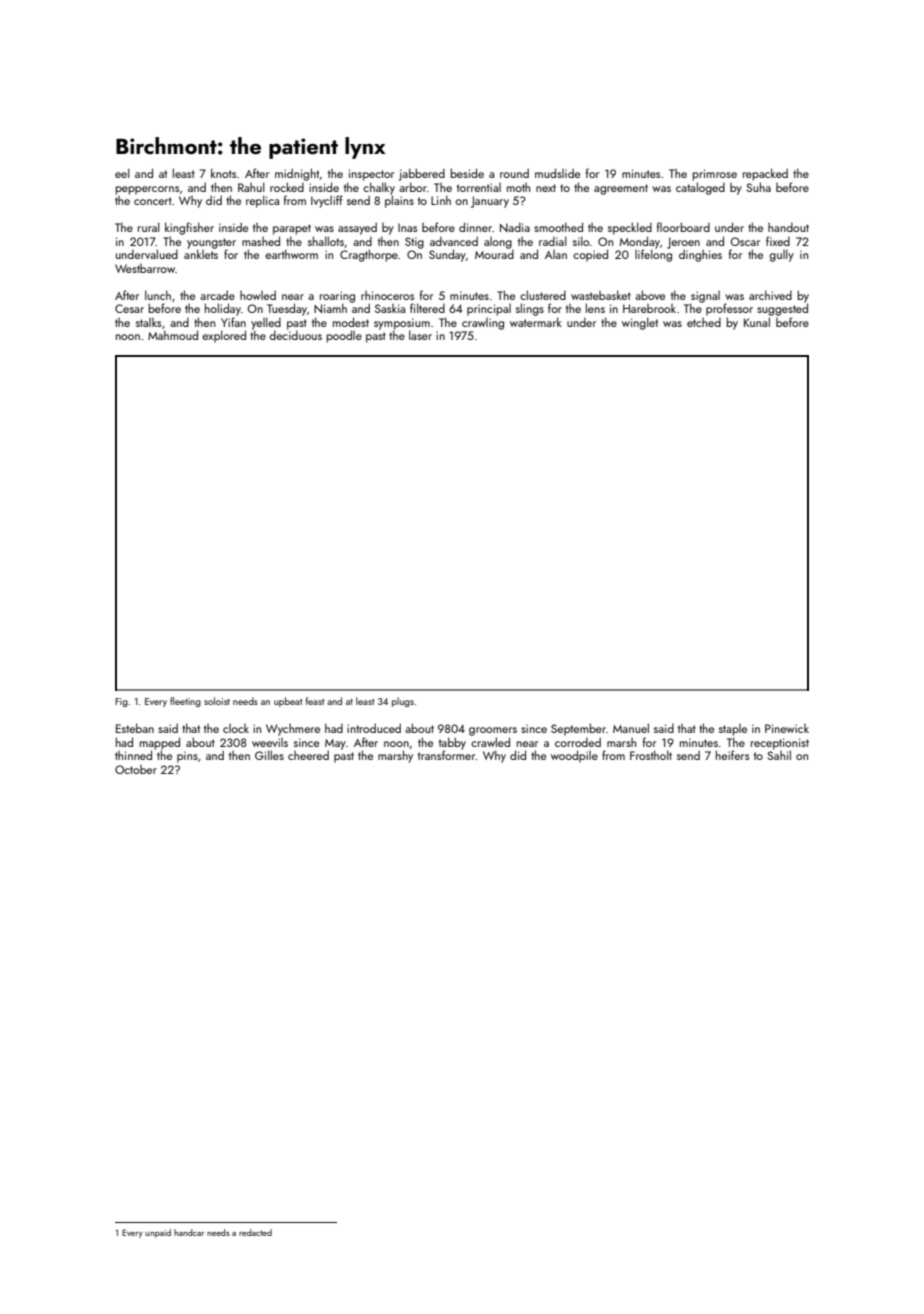 The width and height of the document is (924, 1314). What do you see at coordinates (732, 755) in the document?
I see `heifers` at bounding box center [732, 755].
